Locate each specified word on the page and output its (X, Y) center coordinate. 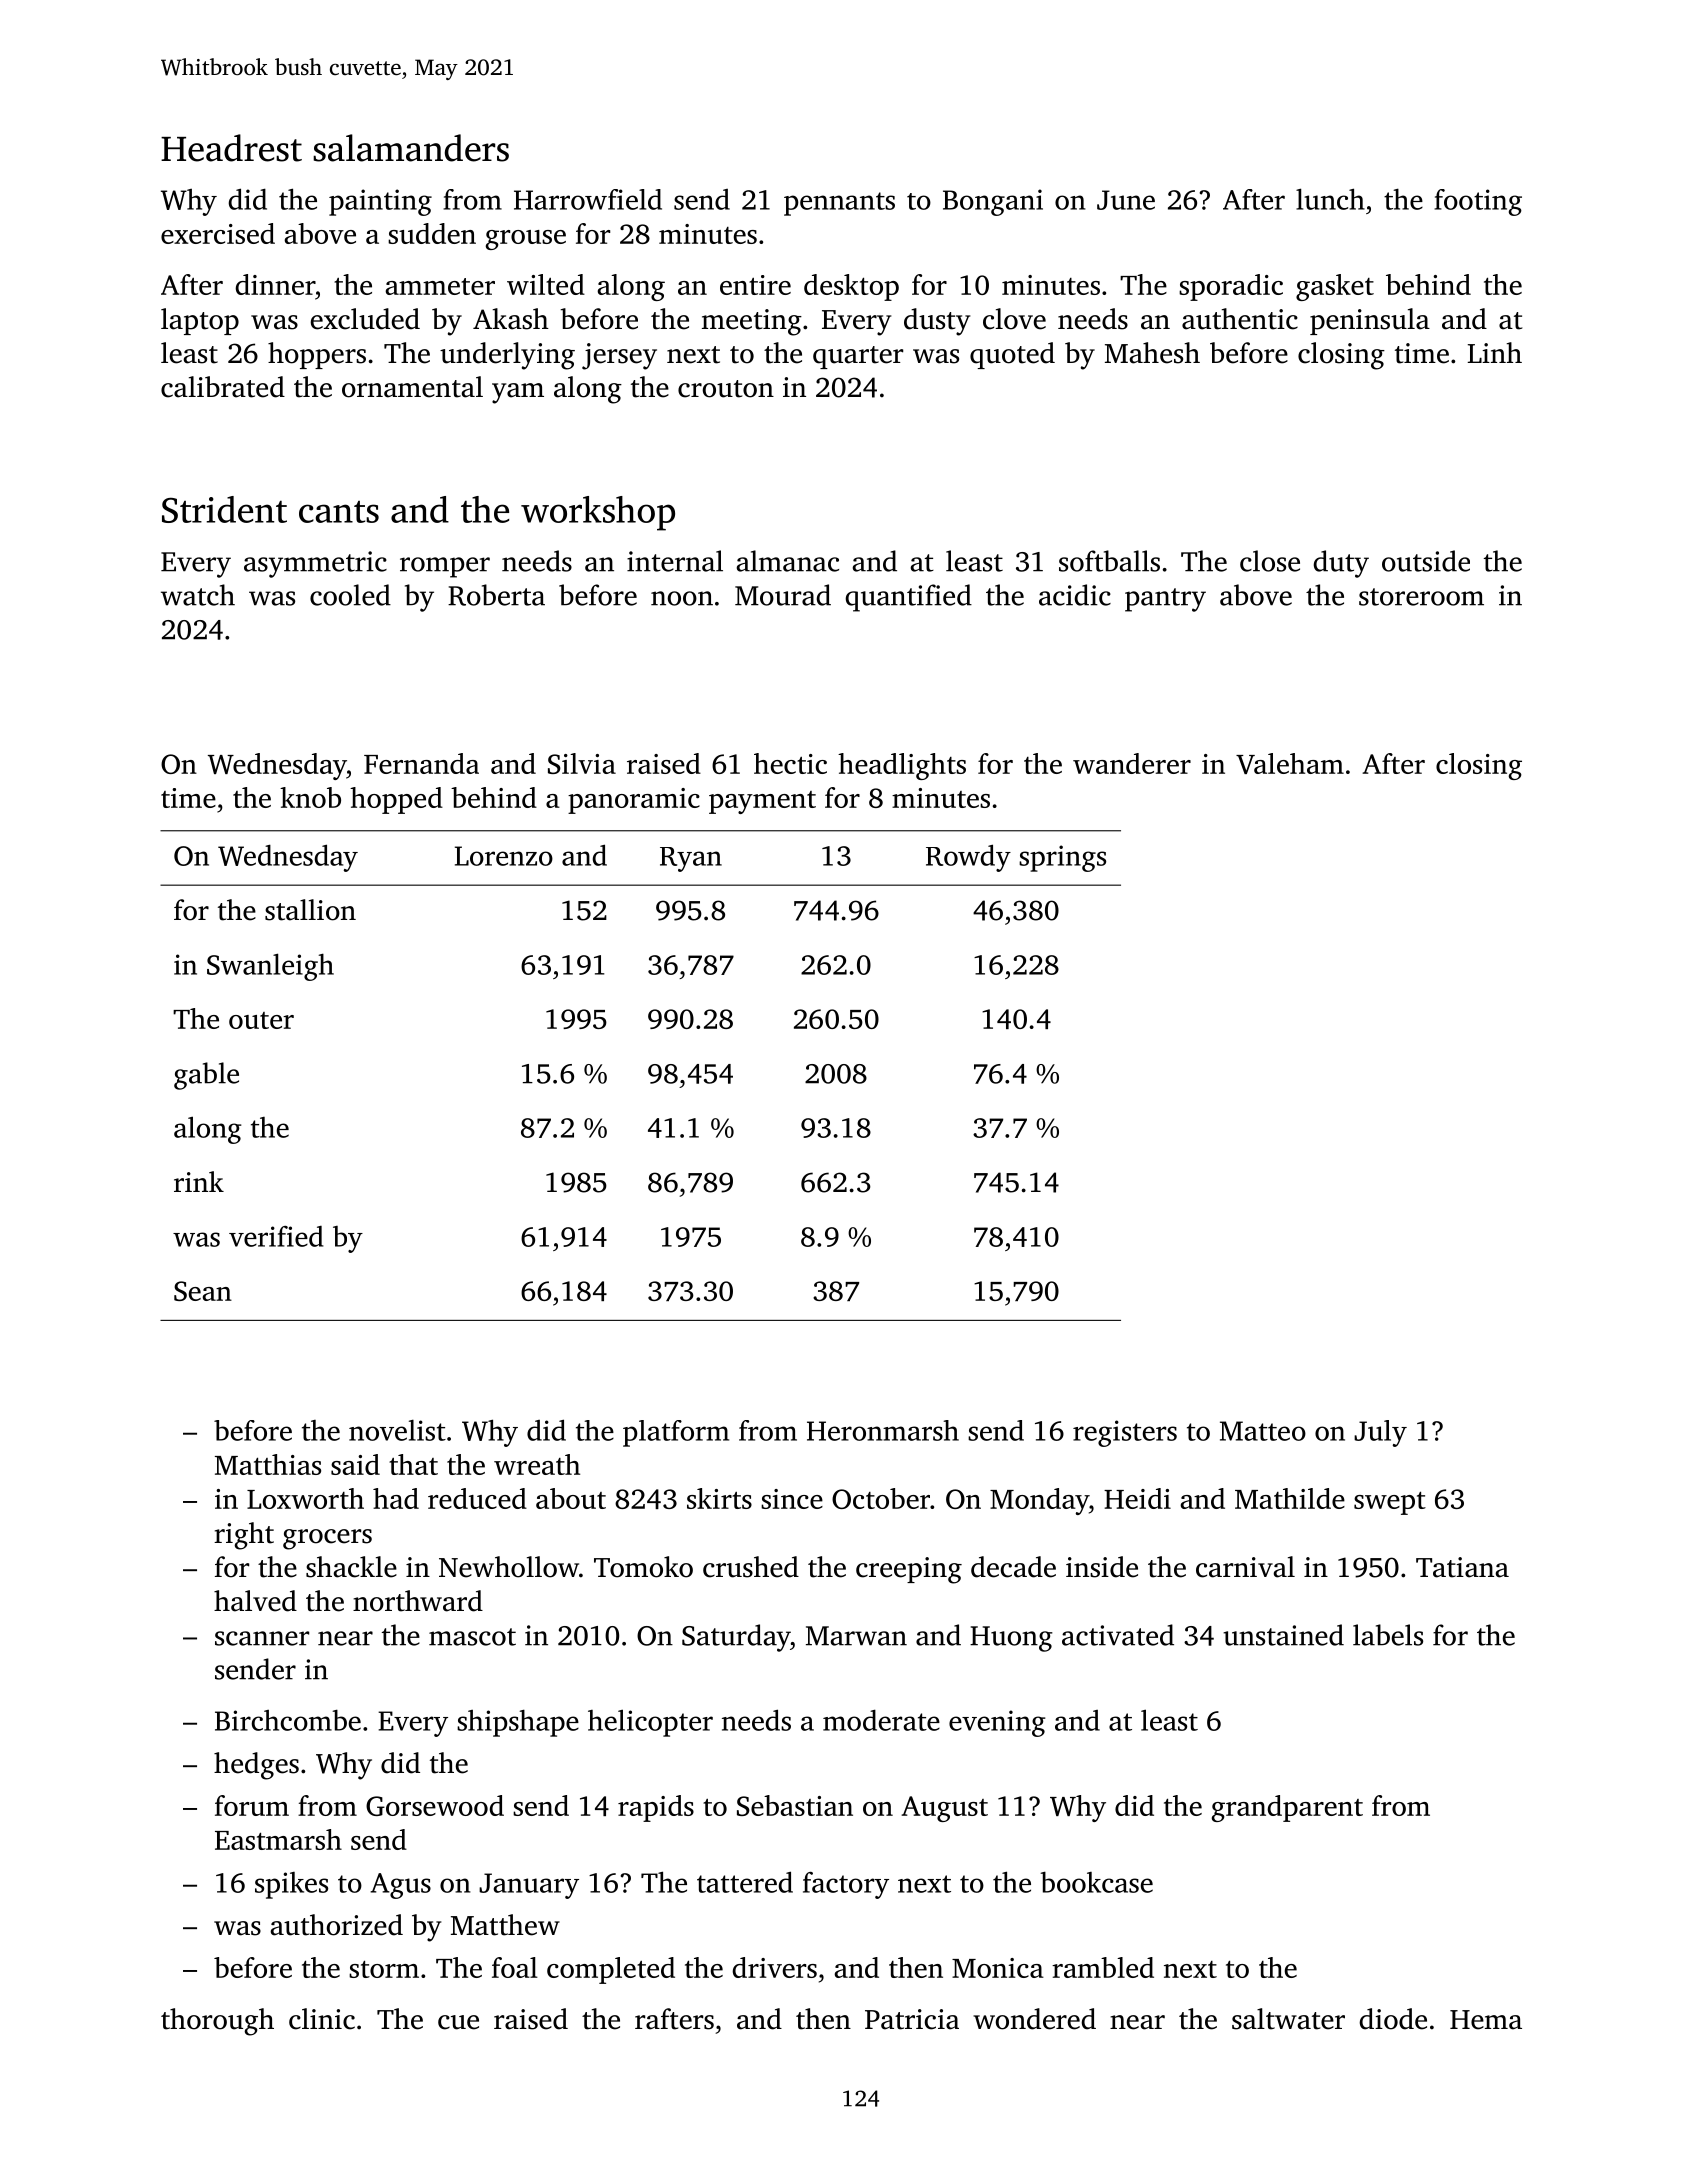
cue (458, 2022)
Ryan (691, 859)
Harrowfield (588, 199)
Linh (1494, 352)
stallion (310, 910)
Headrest (231, 148)
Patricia (912, 2019)
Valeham (1290, 763)
